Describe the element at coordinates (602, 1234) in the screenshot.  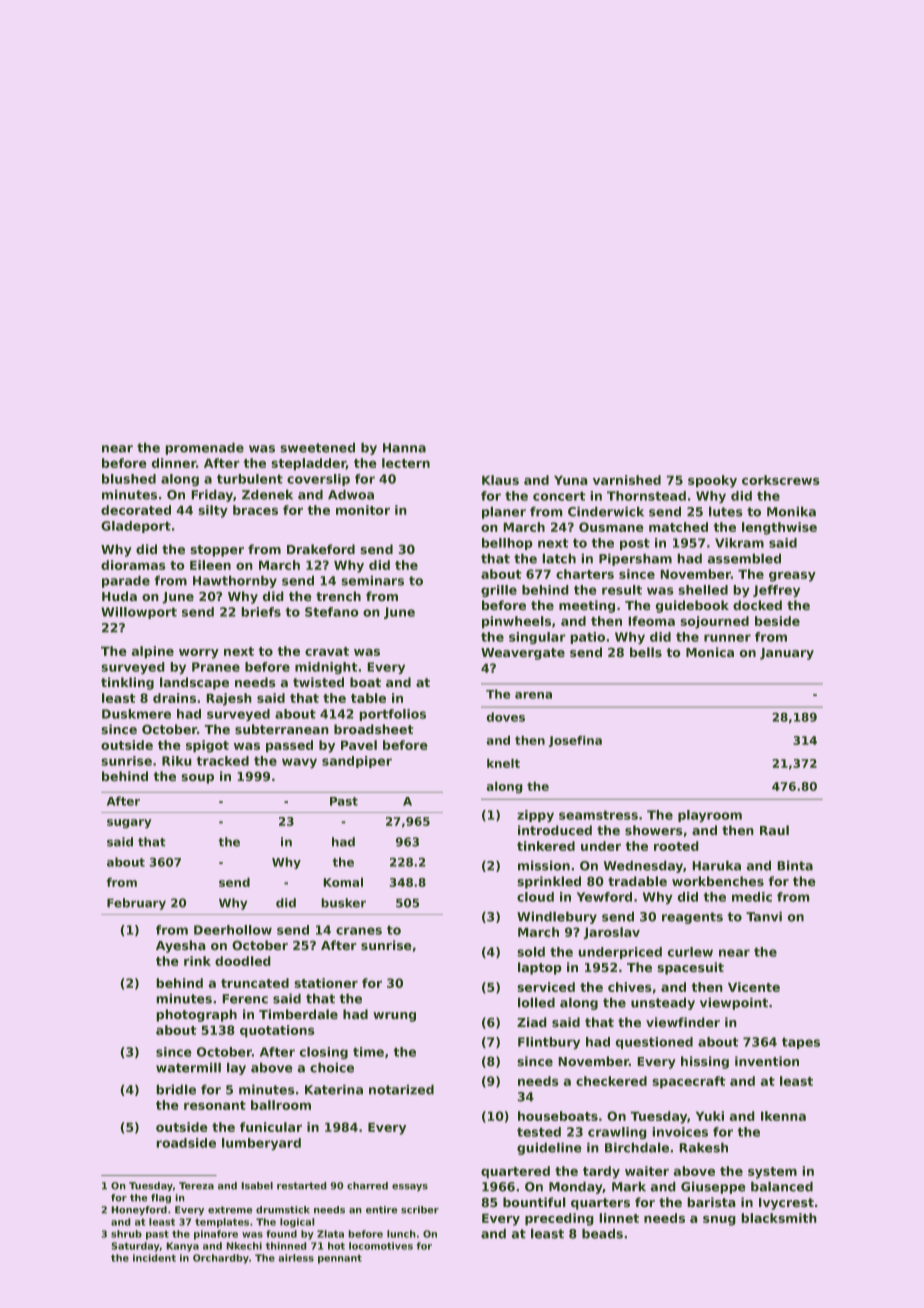
I see `beads` at that location.
